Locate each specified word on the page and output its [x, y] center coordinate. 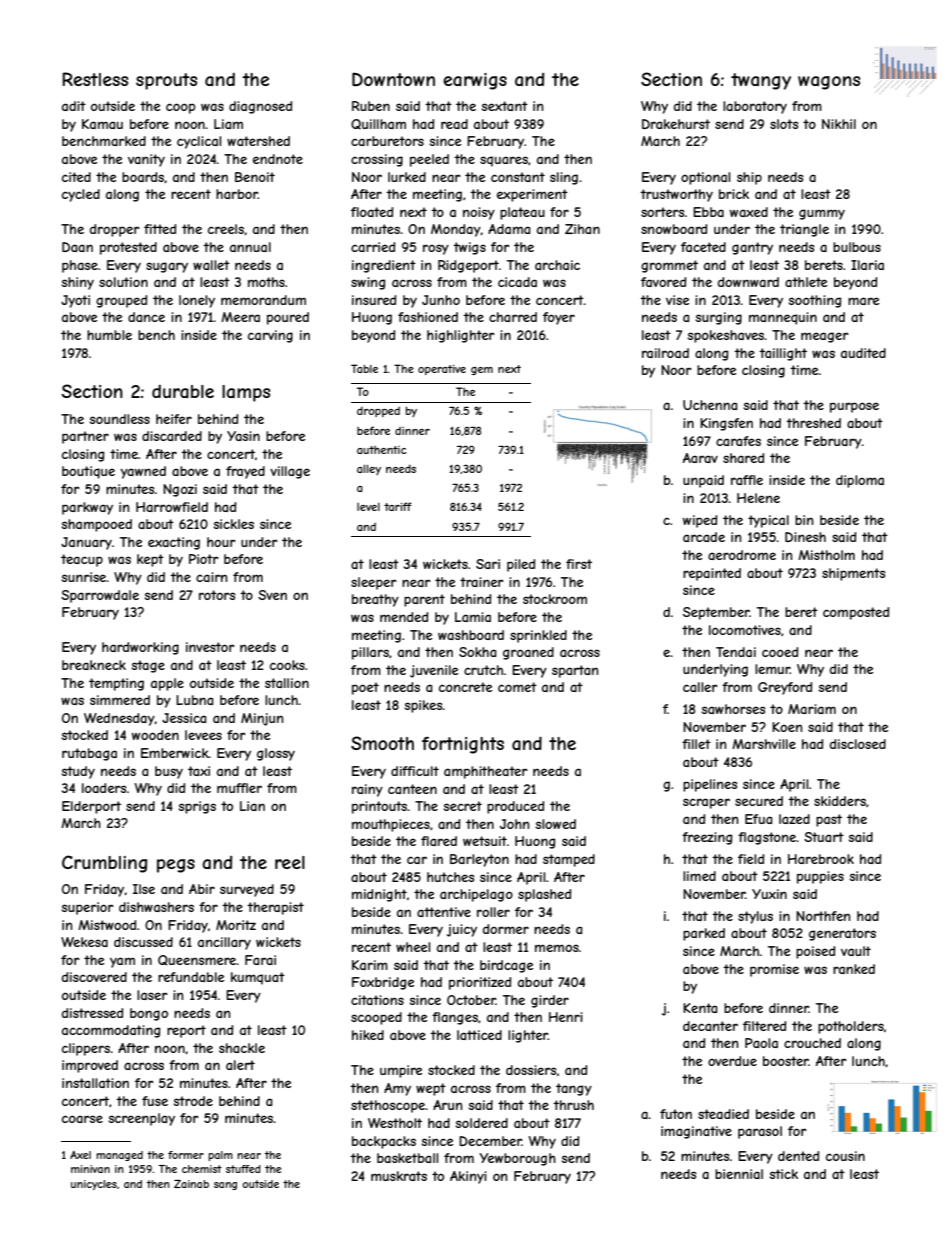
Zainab [191, 1184]
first [579, 564]
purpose [854, 407]
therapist [275, 908]
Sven [272, 595]
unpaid [703, 481]
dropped [378, 411]
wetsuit [485, 841]
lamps [246, 393]
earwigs [475, 81]
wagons [829, 83]
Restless [95, 79]
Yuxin [769, 894]
